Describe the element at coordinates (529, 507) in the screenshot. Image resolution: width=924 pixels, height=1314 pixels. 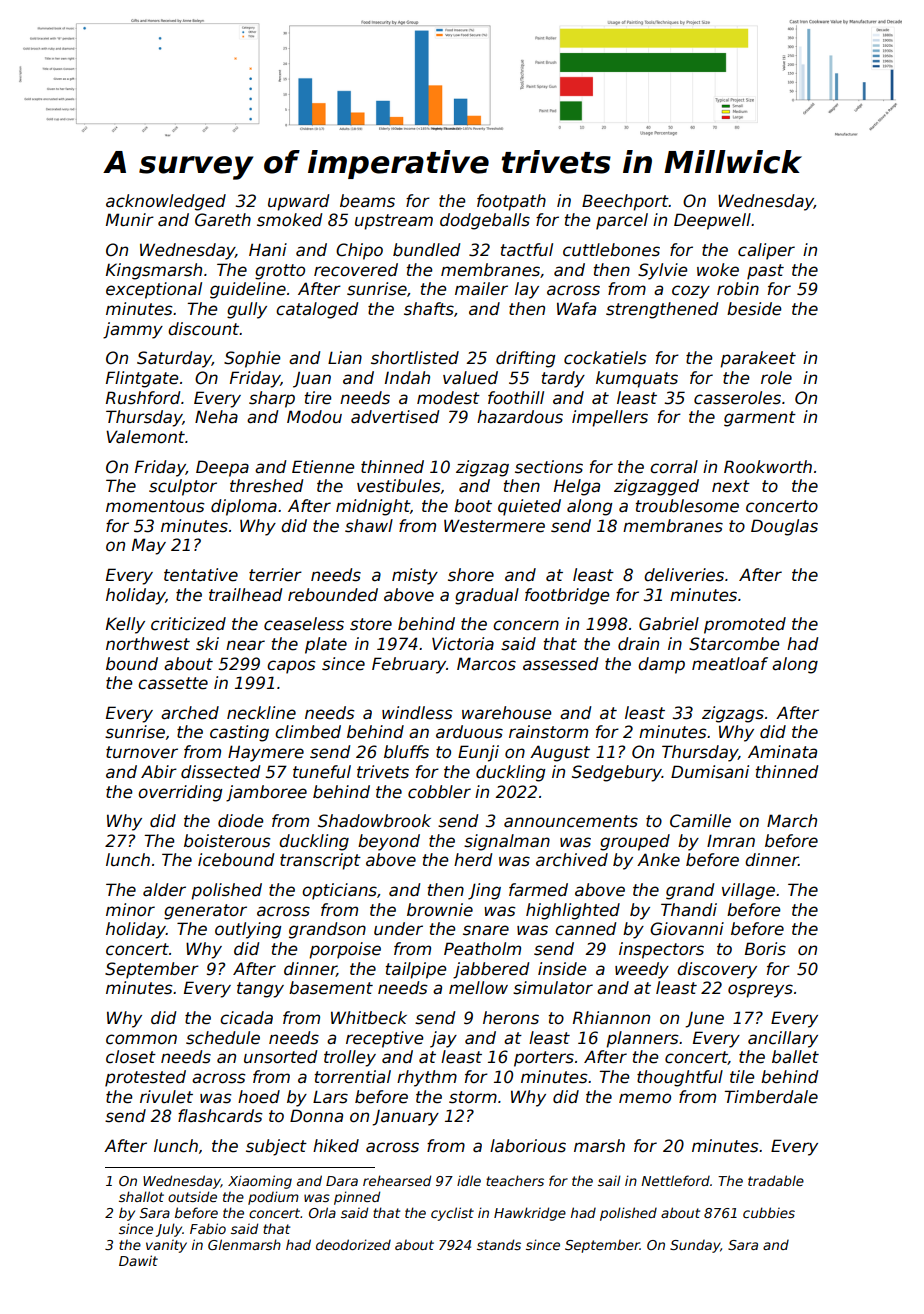
I see `quieted` at that location.
